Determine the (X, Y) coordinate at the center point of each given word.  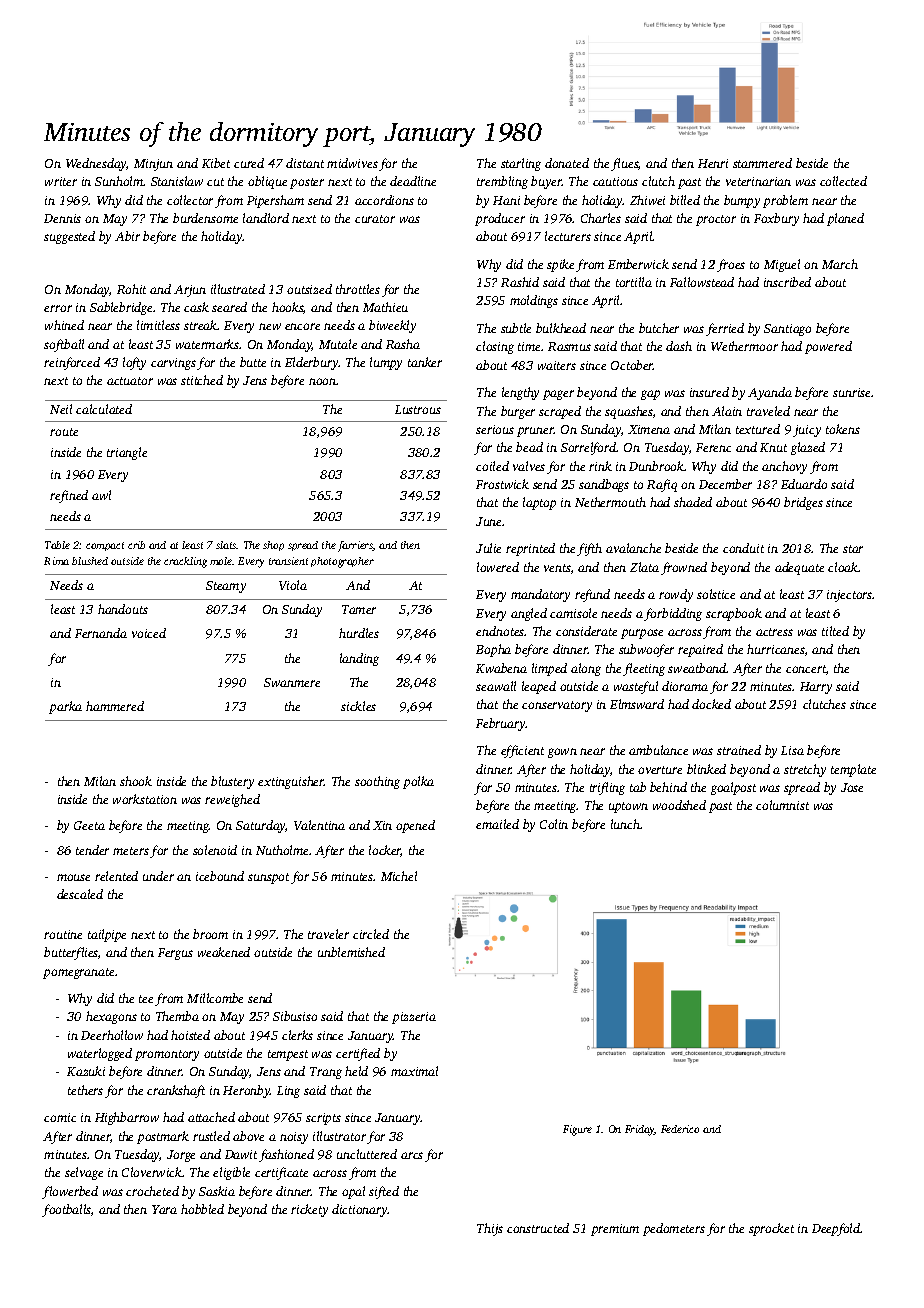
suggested (69, 237)
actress (774, 632)
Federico (680, 1129)
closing (495, 347)
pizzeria (414, 1018)
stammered (762, 163)
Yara (164, 1209)
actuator (130, 381)
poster (307, 183)
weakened (224, 952)
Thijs (490, 1229)
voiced (149, 633)
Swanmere (292, 682)
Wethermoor (744, 346)
